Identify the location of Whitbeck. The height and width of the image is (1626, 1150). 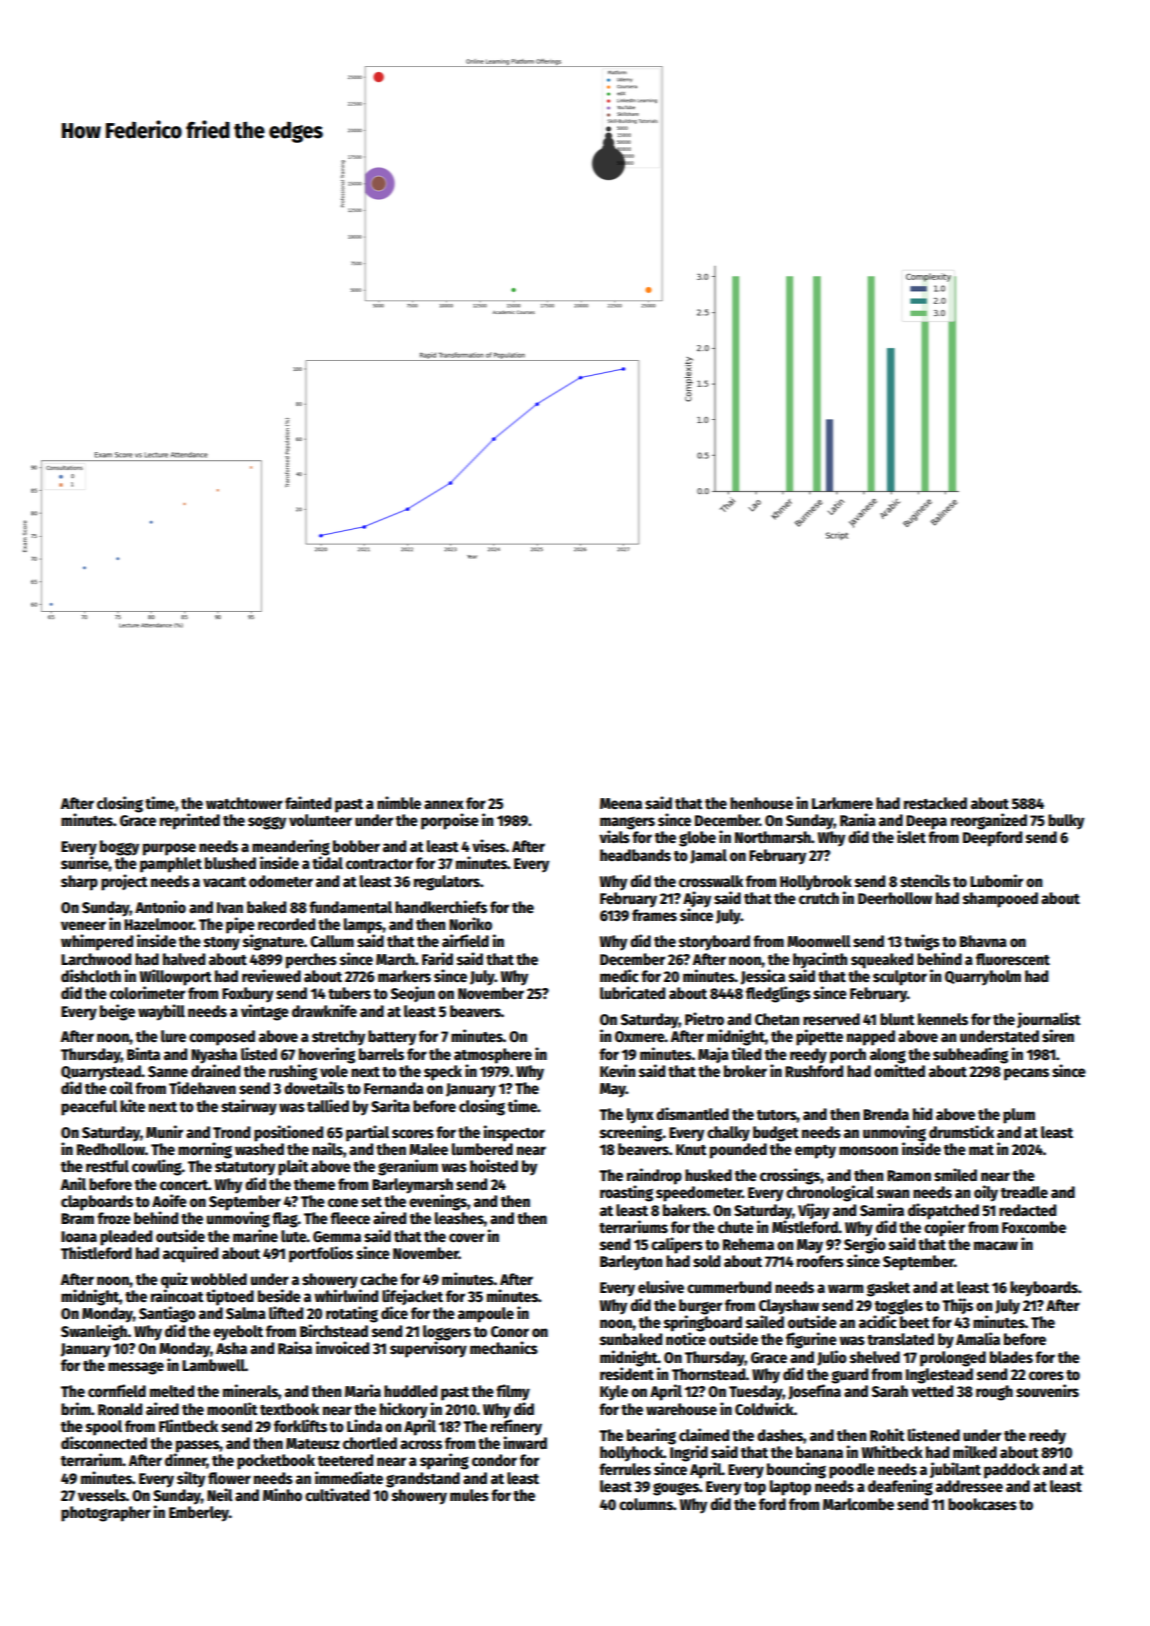
(892, 1451).
